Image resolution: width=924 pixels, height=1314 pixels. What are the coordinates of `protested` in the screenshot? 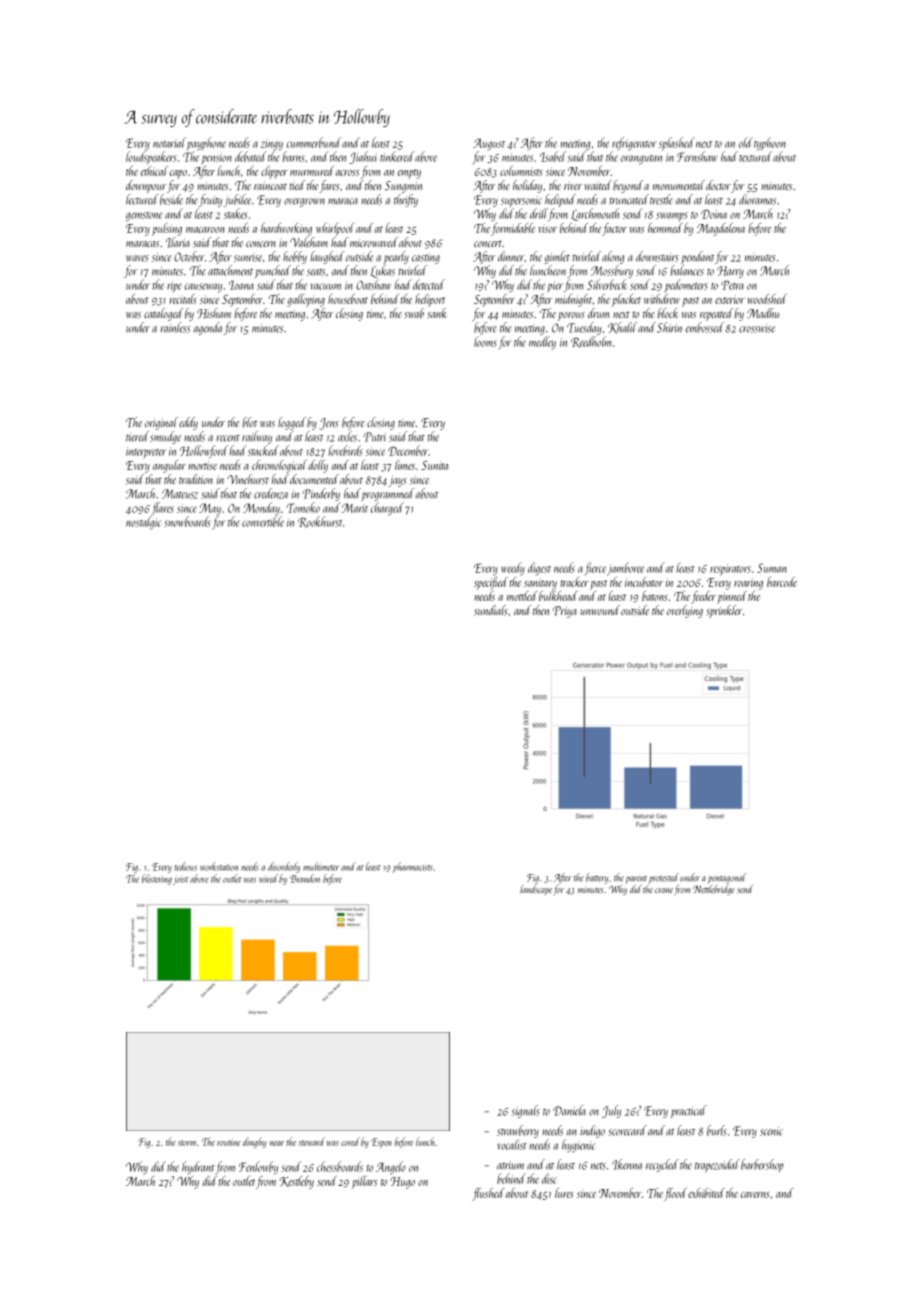 It's located at (664, 878).
